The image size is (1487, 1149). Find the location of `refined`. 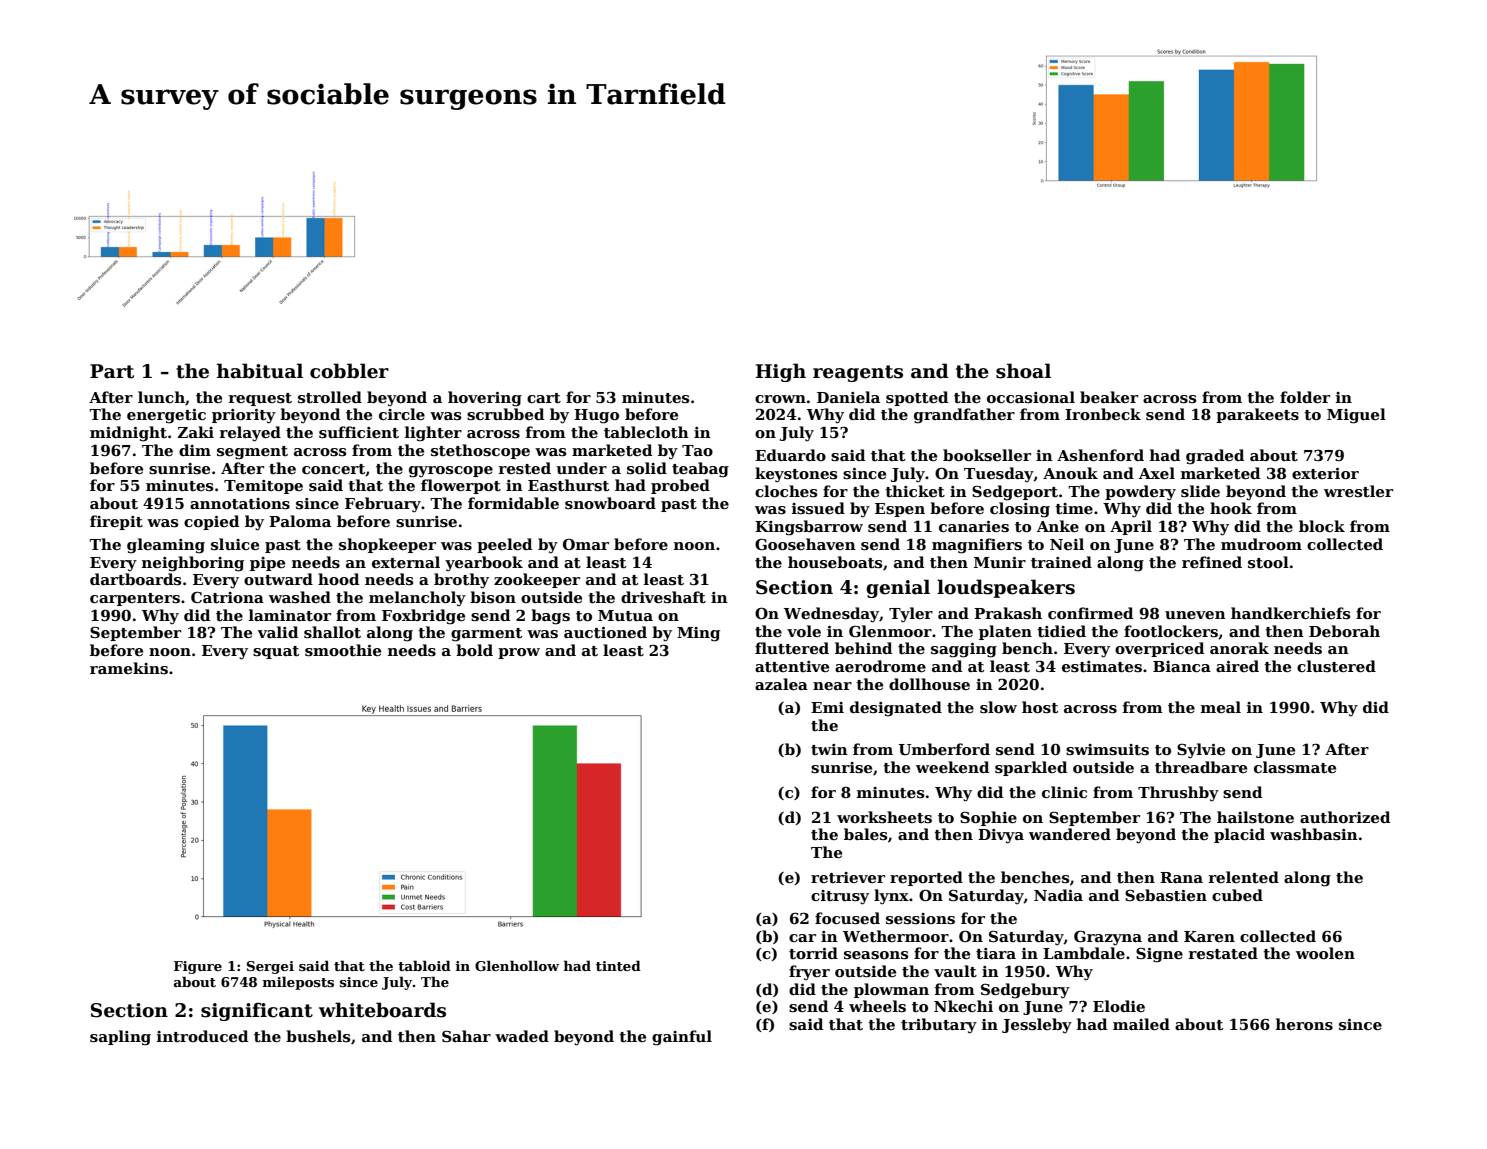

refined is located at coordinates (1212, 562).
